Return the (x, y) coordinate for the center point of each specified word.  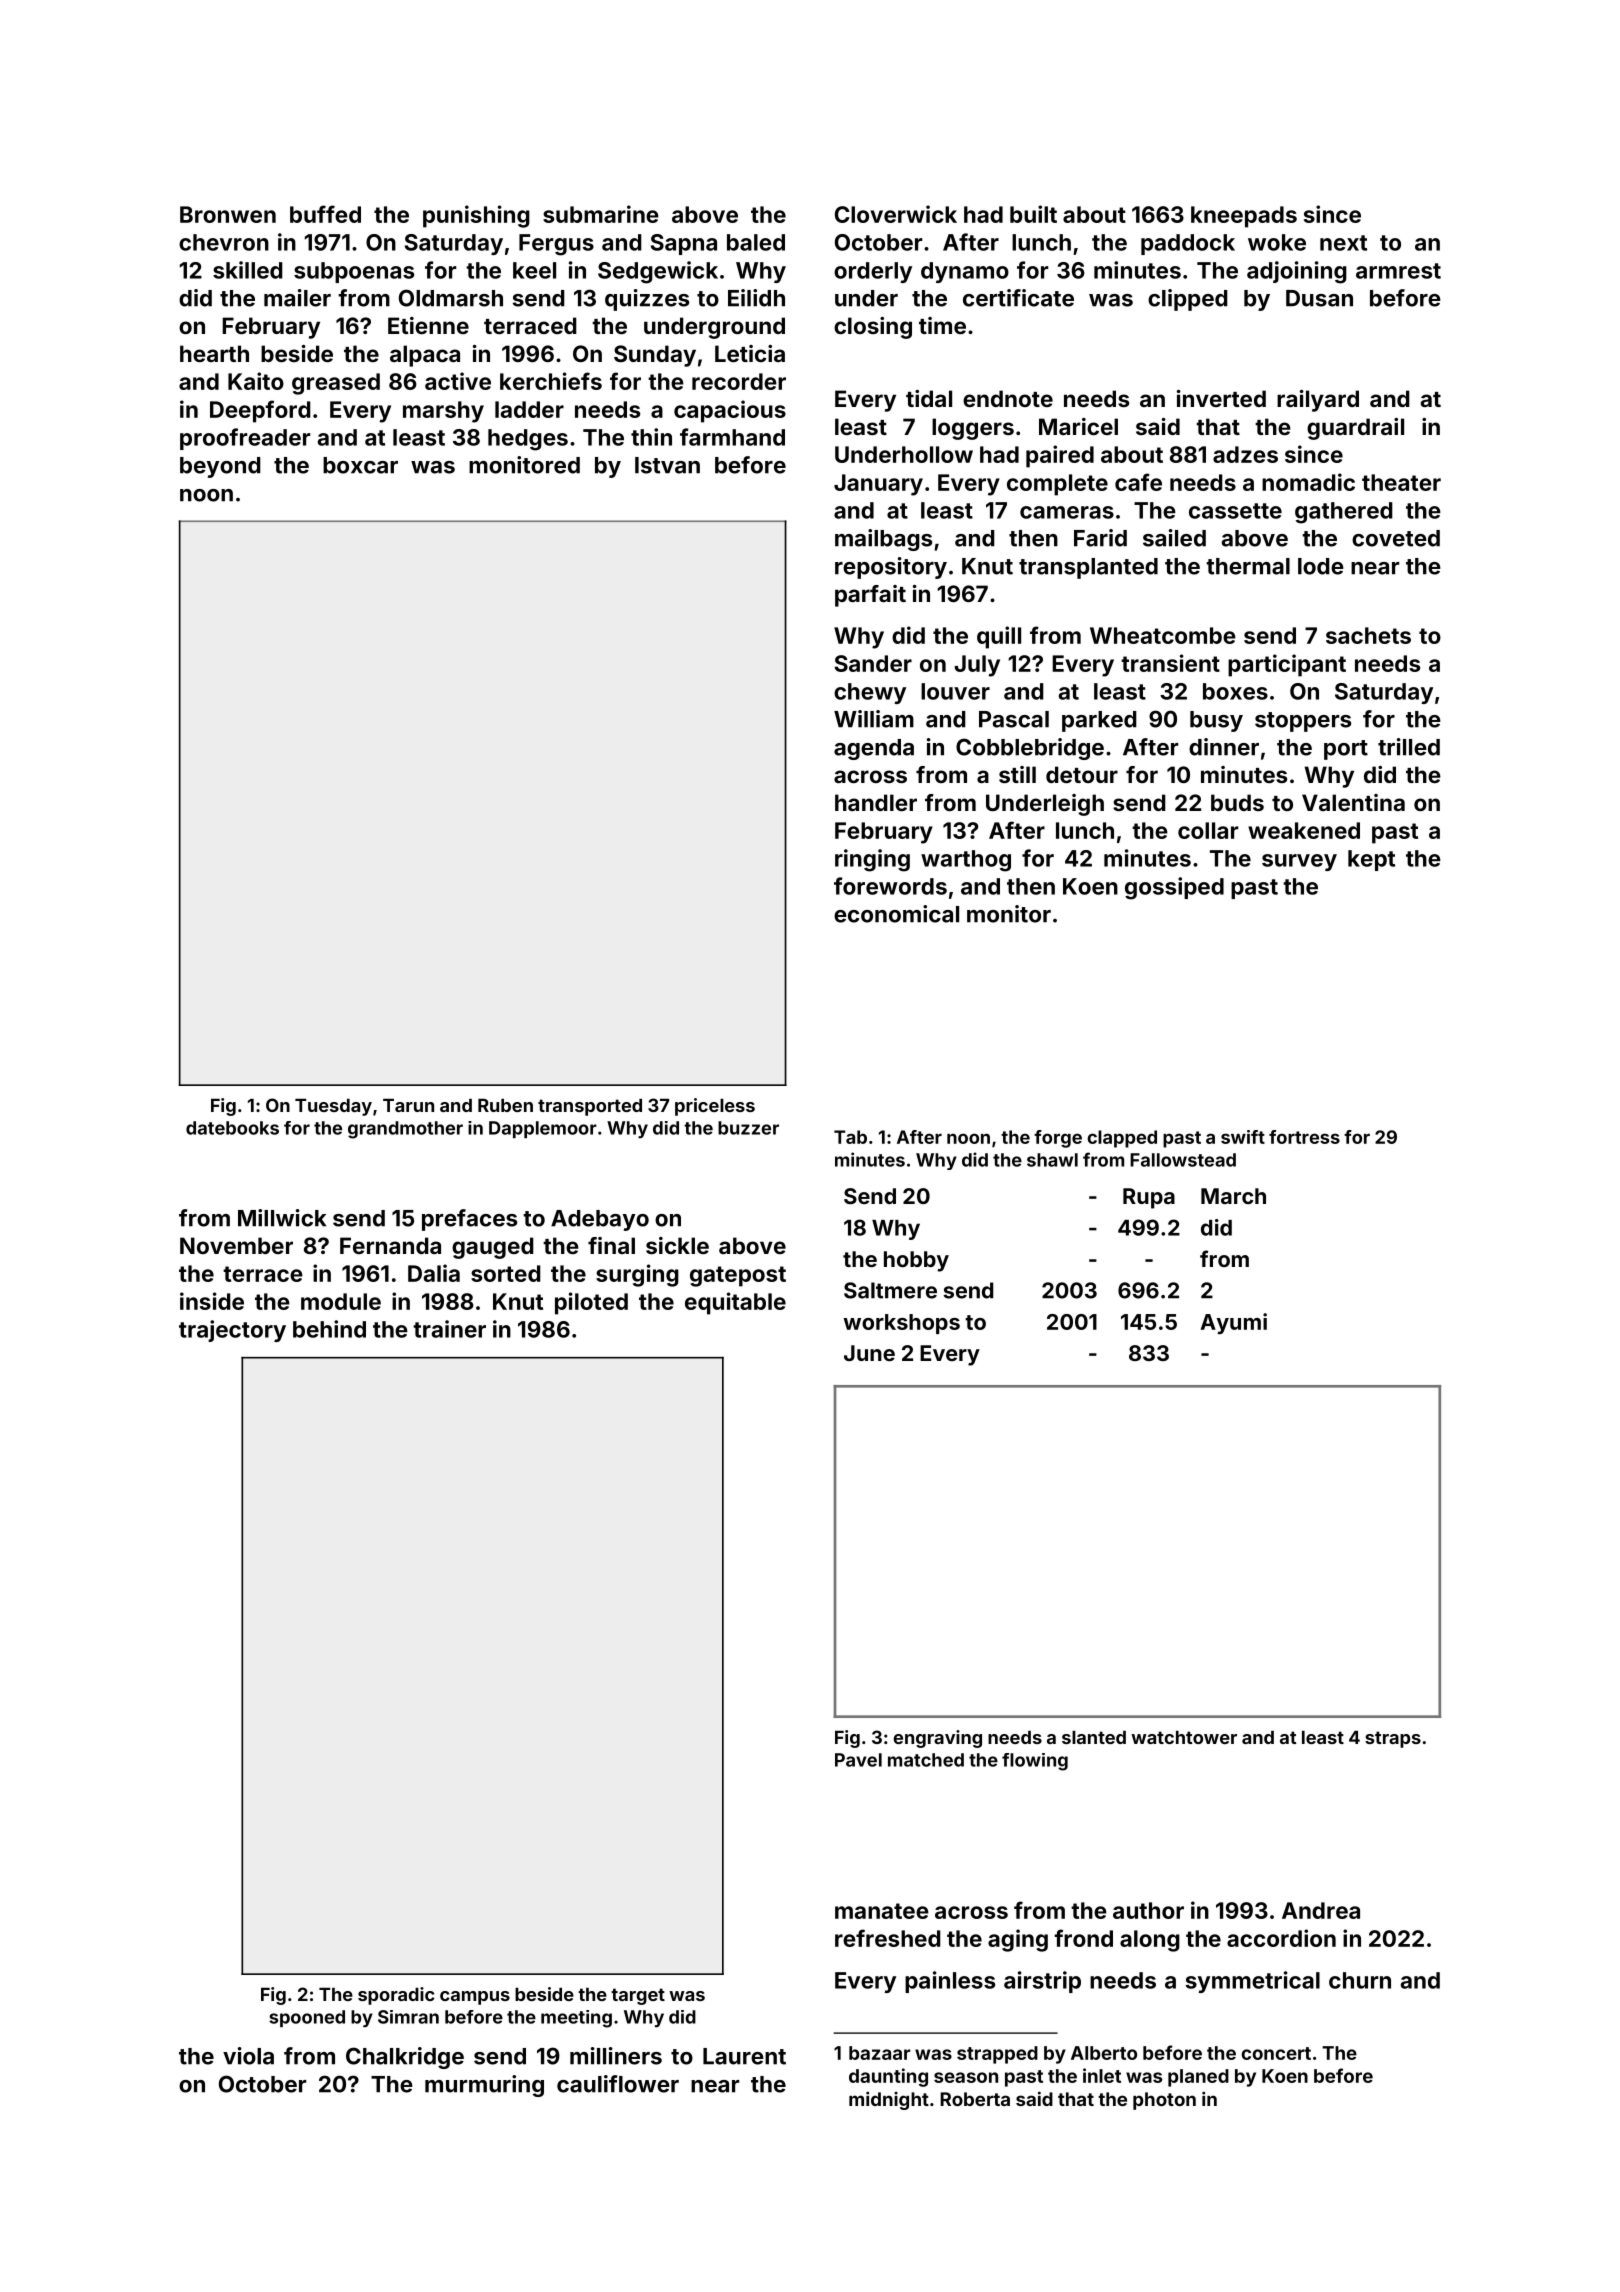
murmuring (484, 2086)
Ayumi (1233, 1323)
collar (1208, 830)
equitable (735, 1303)
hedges (528, 440)
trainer (449, 1329)
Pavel (858, 1760)
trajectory (232, 1331)
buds (1237, 802)
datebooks (232, 1128)
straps (1393, 1739)
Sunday (655, 356)
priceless (715, 1107)
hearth (214, 353)
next (1343, 243)
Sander (873, 663)
